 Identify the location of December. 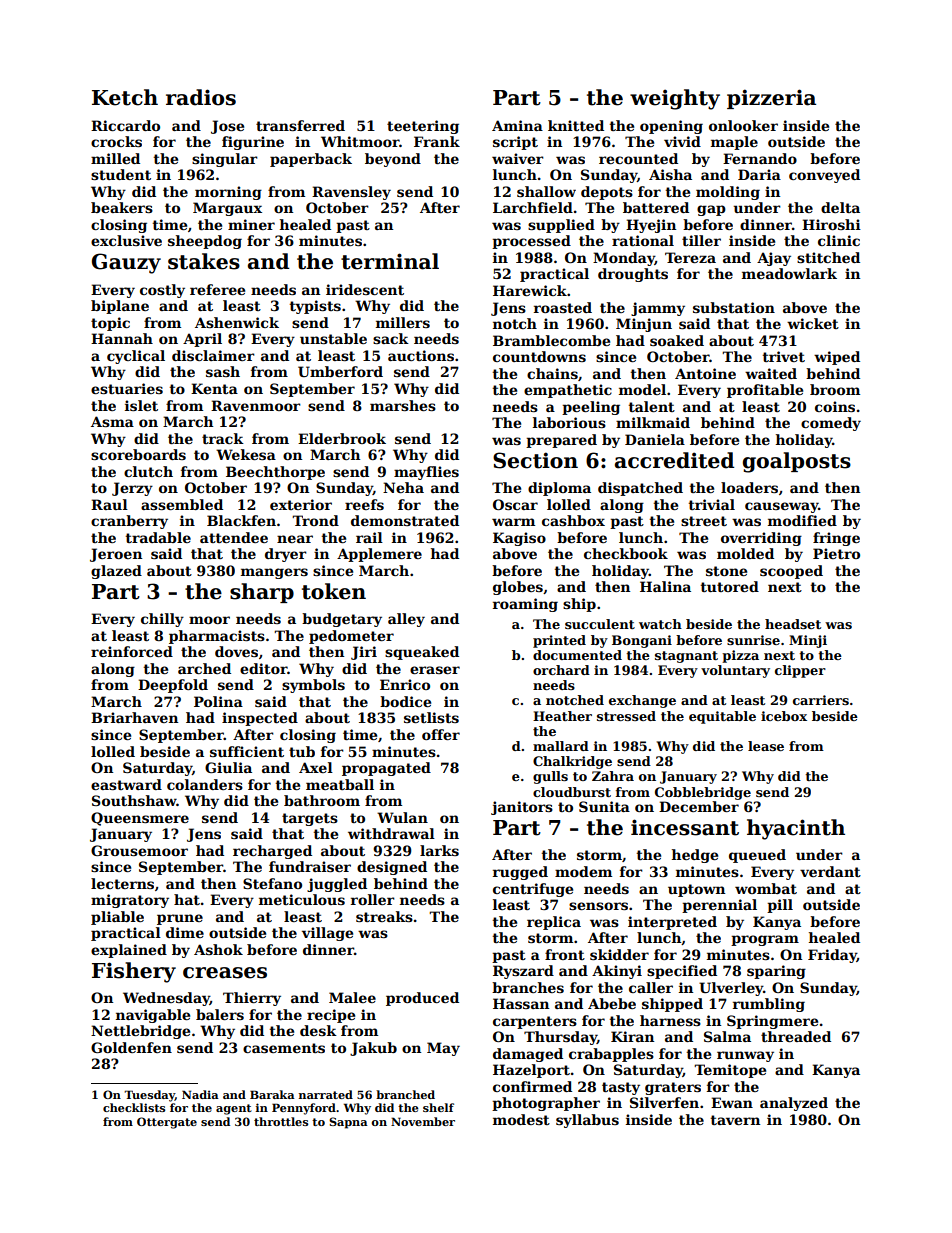
(699, 806).
